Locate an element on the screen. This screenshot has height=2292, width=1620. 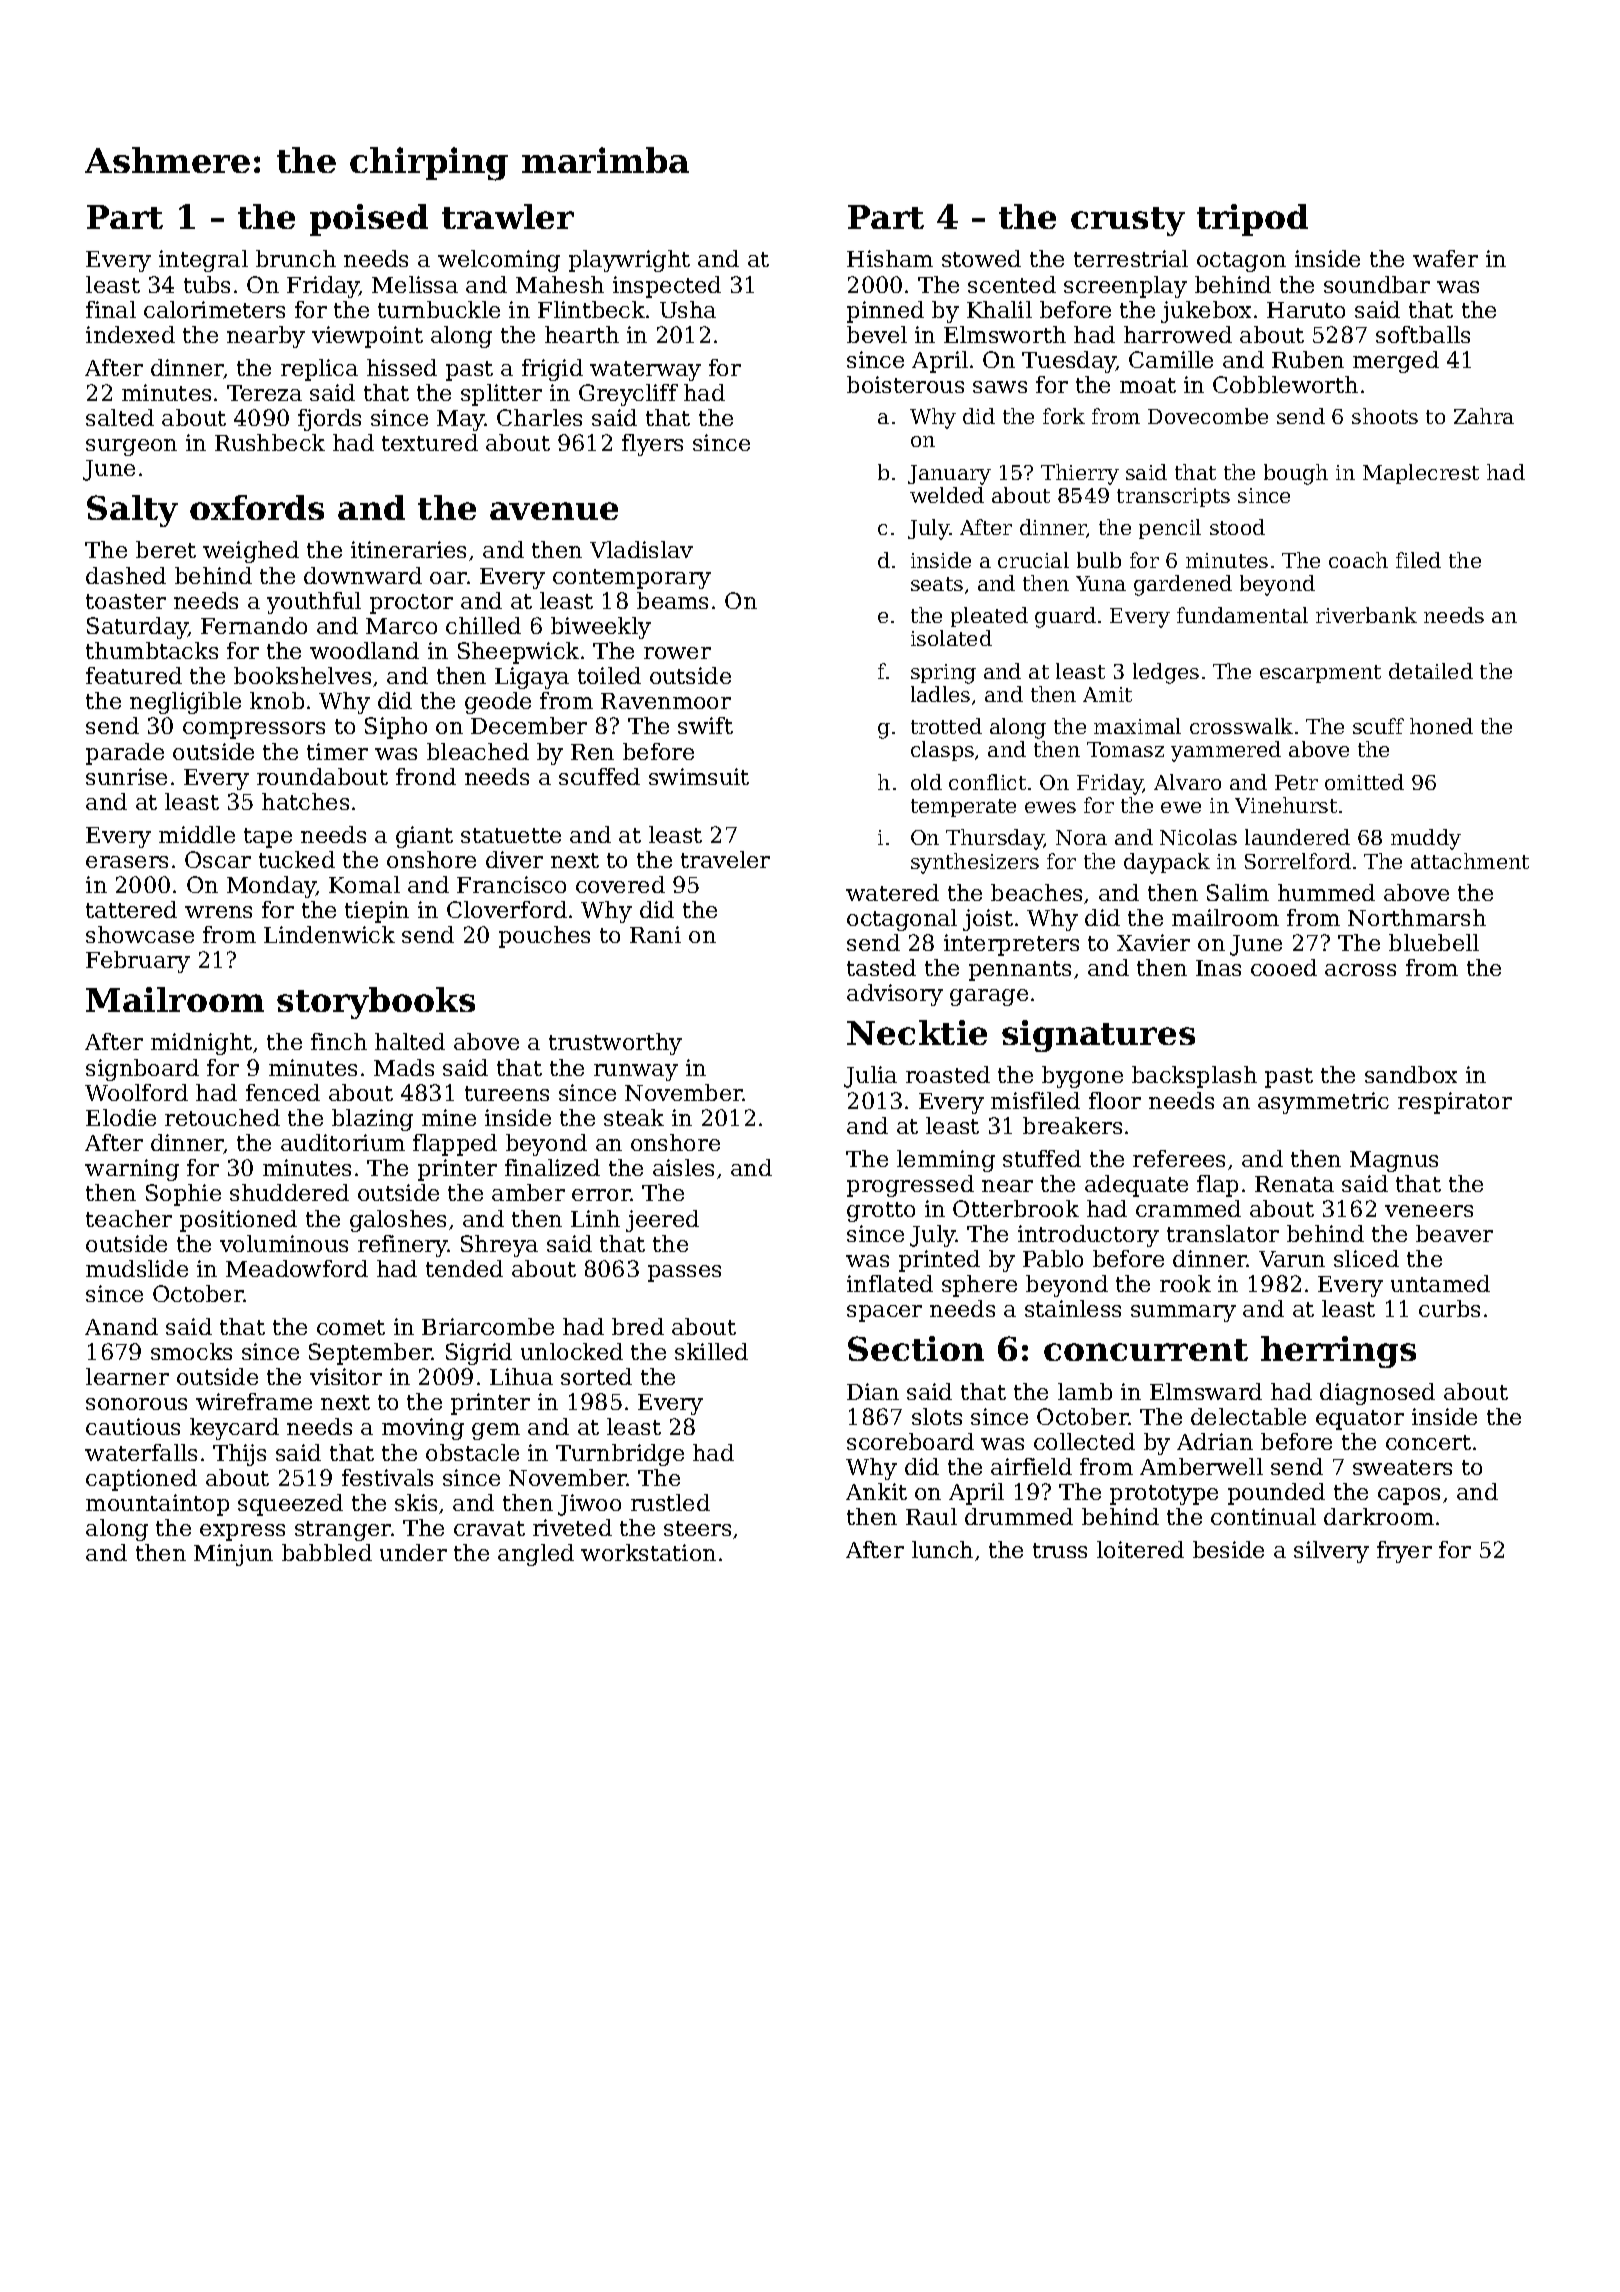
boisterous is located at coordinates (905, 384).
